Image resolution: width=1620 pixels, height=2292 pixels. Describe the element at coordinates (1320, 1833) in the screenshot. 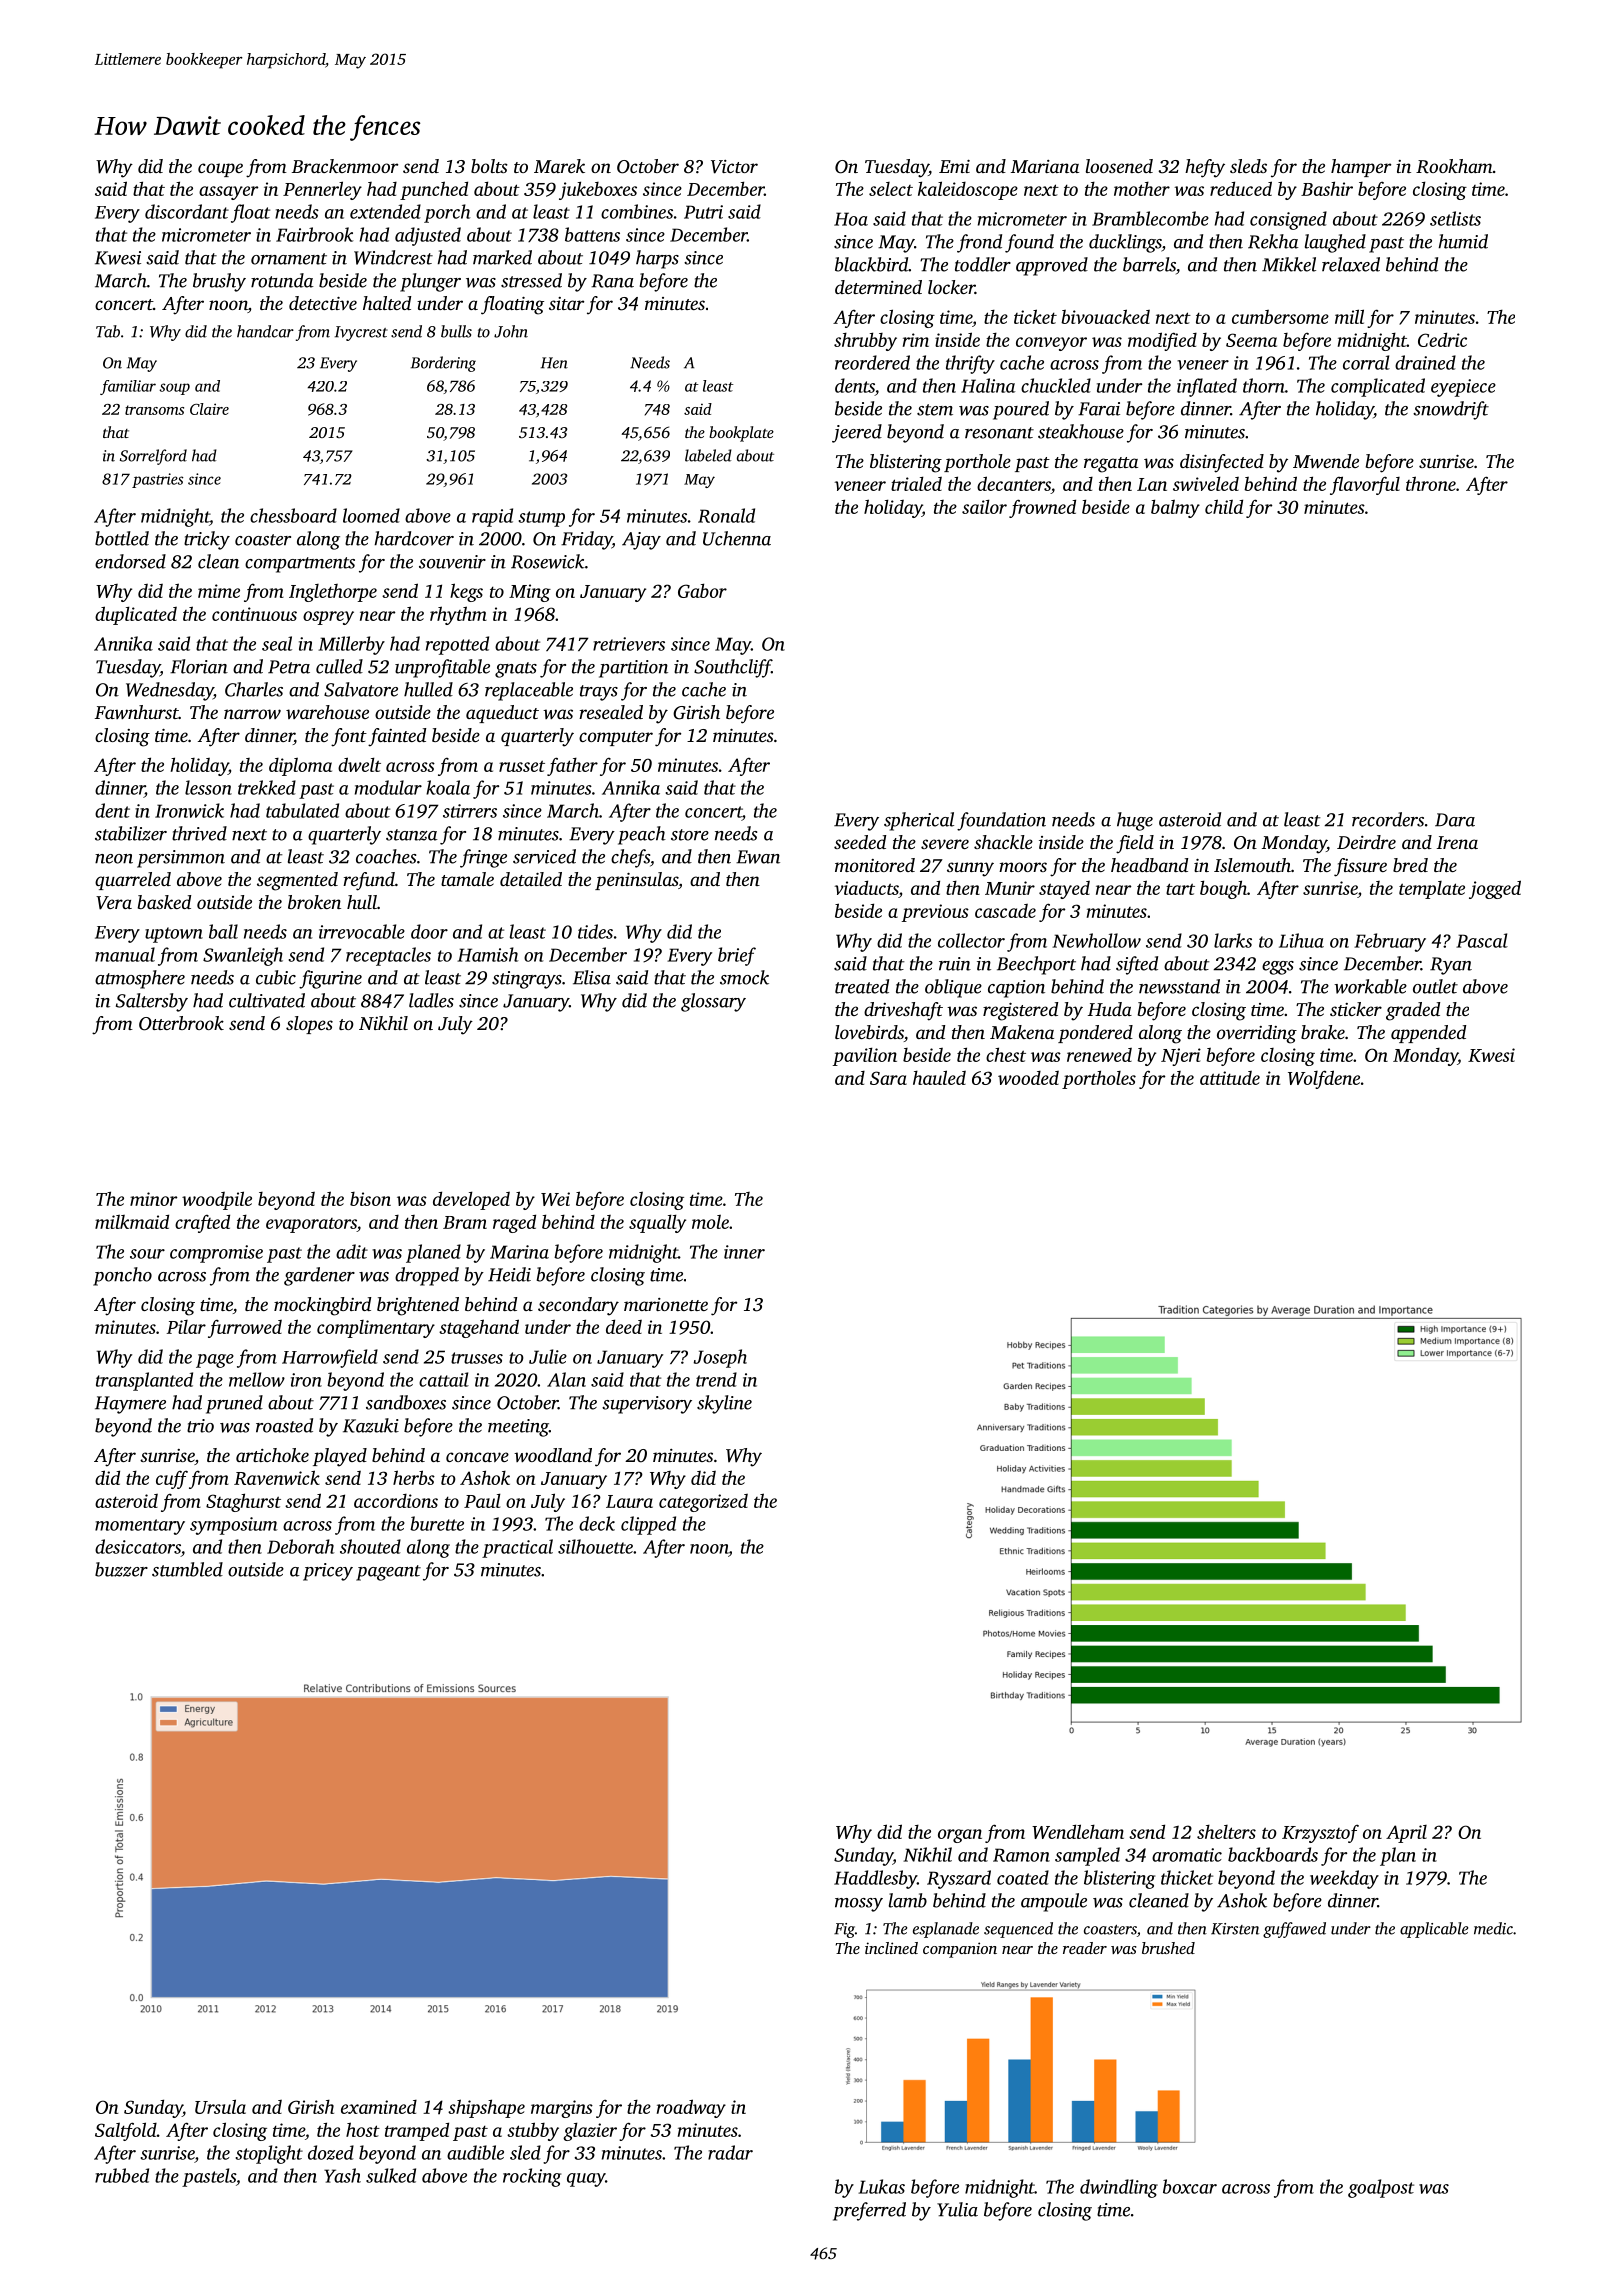

I see `Krzysztof` at that location.
